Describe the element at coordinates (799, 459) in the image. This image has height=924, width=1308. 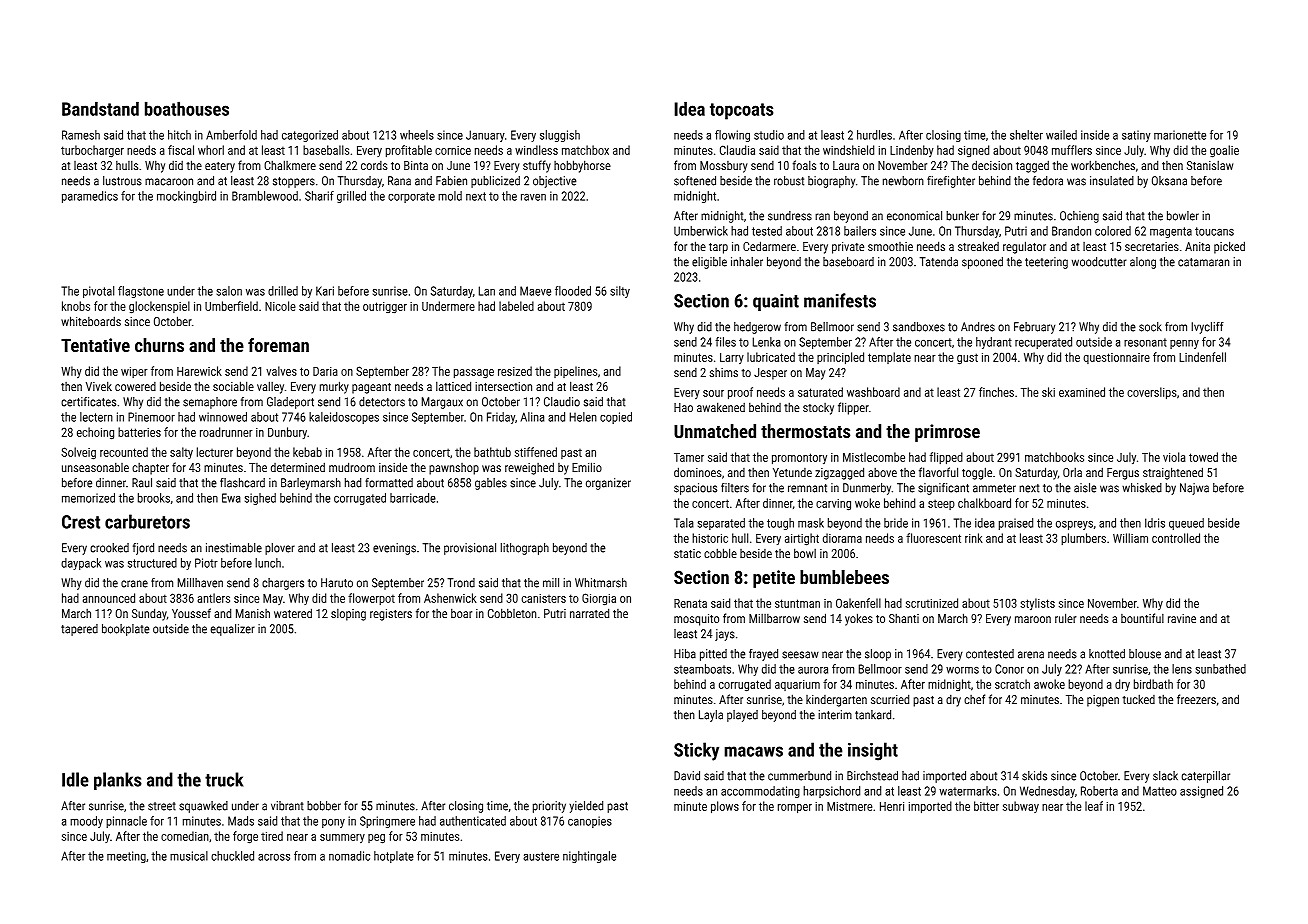
I see `promontory` at that location.
